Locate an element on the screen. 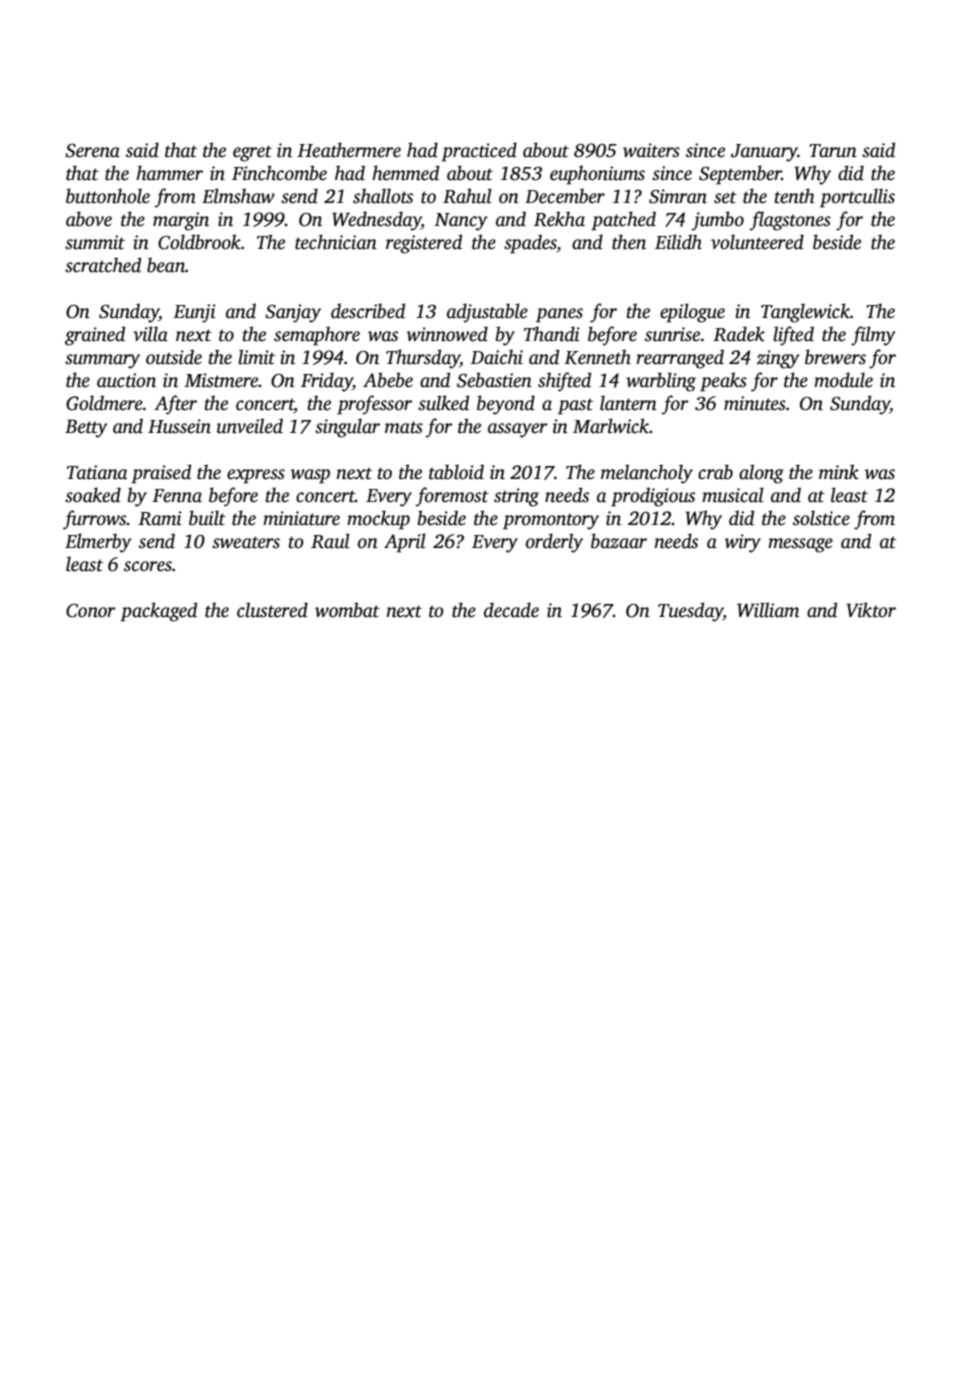 The image size is (961, 1392). Heathermere is located at coordinates (349, 150).
